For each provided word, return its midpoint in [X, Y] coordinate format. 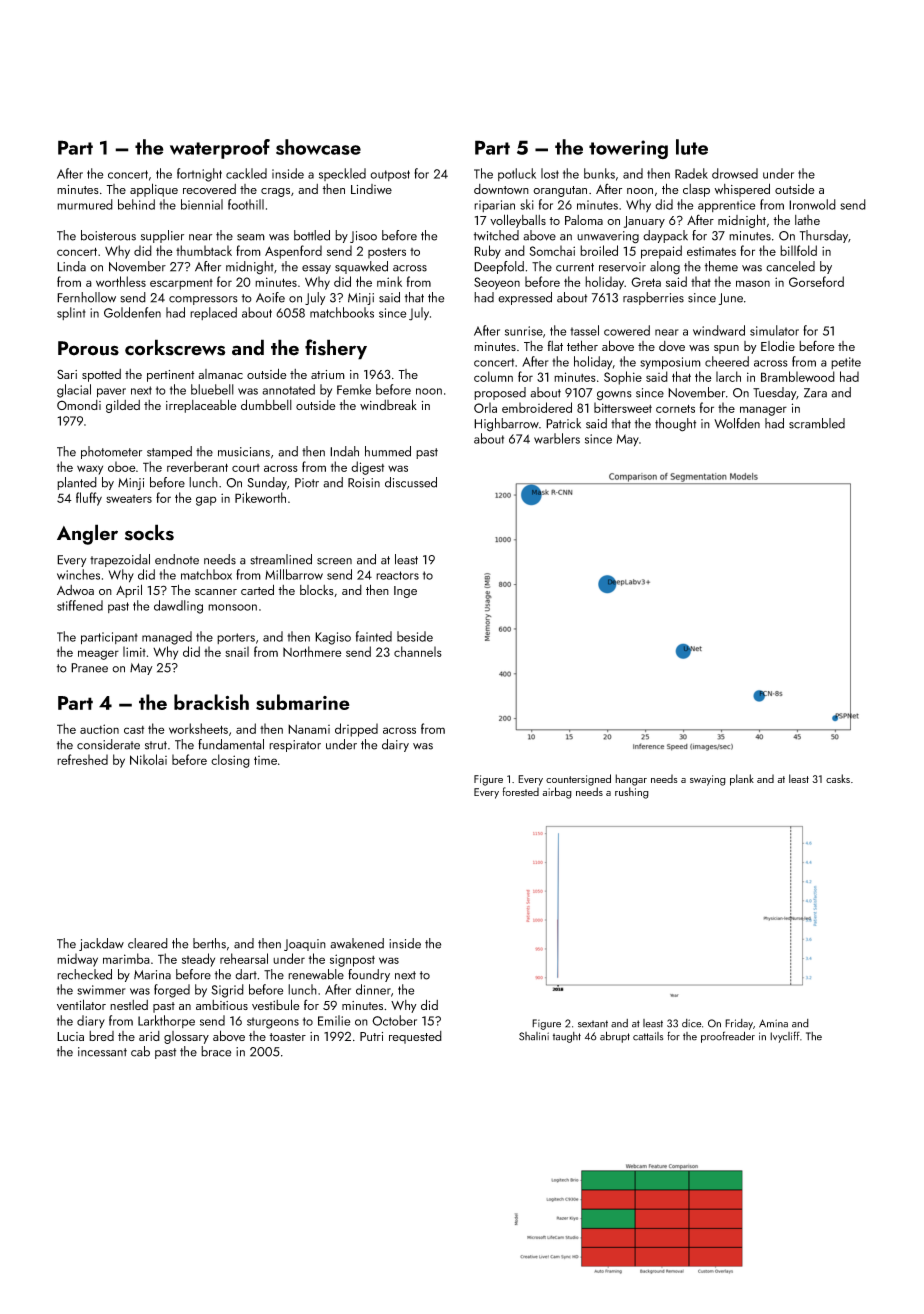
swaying [708, 780]
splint [71, 313]
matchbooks [342, 312]
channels [418, 651]
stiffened [80, 605]
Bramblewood [798, 376]
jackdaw [101, 944]
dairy [395, 745]
